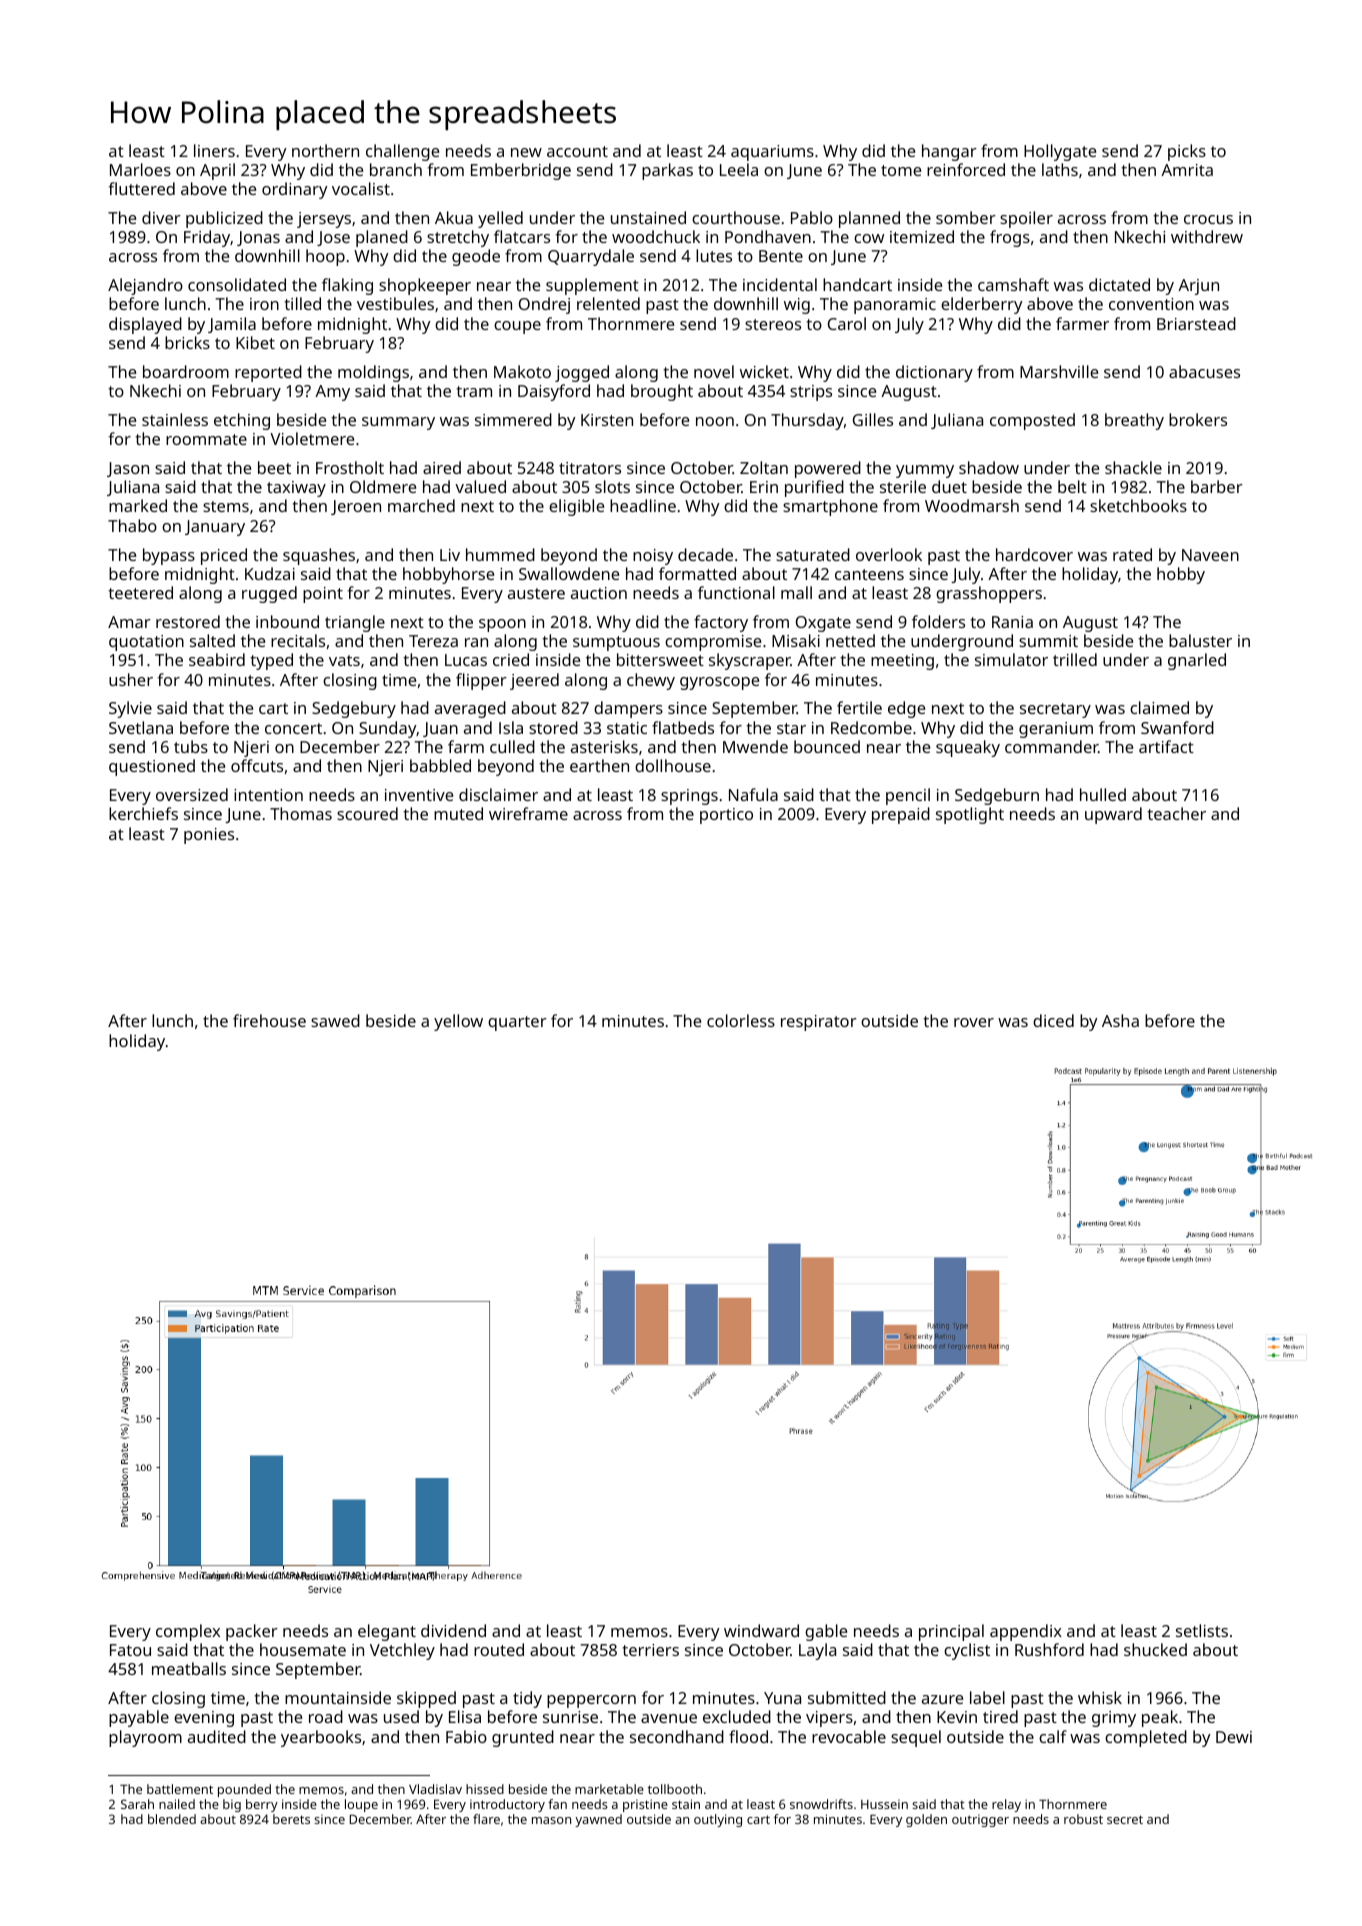 The image size is (1362, 1926). Describe the element at coordinates (130, 1650) in the page. I see `Fatou` at that location.
